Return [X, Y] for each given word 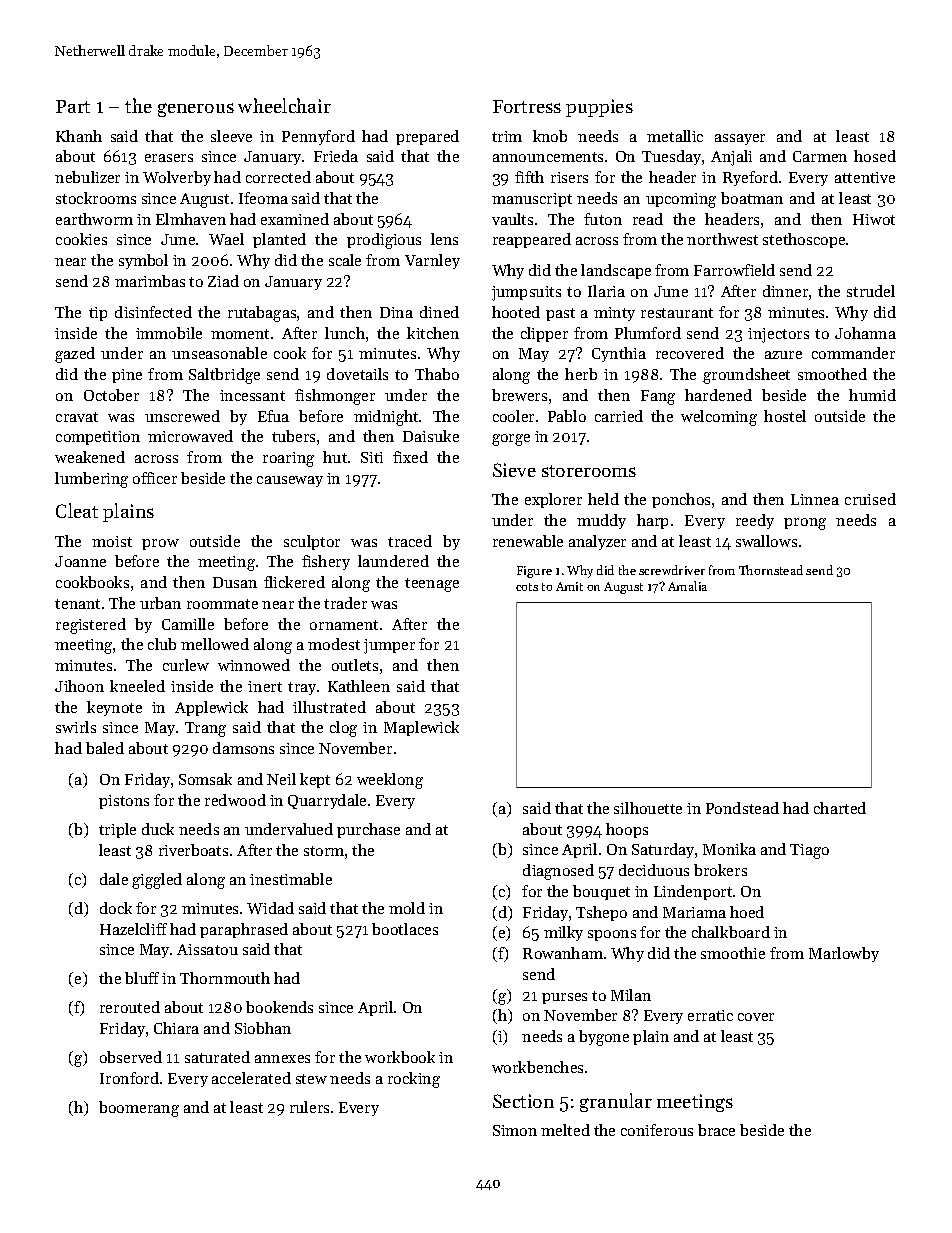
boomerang [139, 1109]
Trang [205, 729]
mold [407, 908]
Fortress [527, 106]
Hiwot [874, 219]
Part [73, 106]
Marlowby [844, 954]
